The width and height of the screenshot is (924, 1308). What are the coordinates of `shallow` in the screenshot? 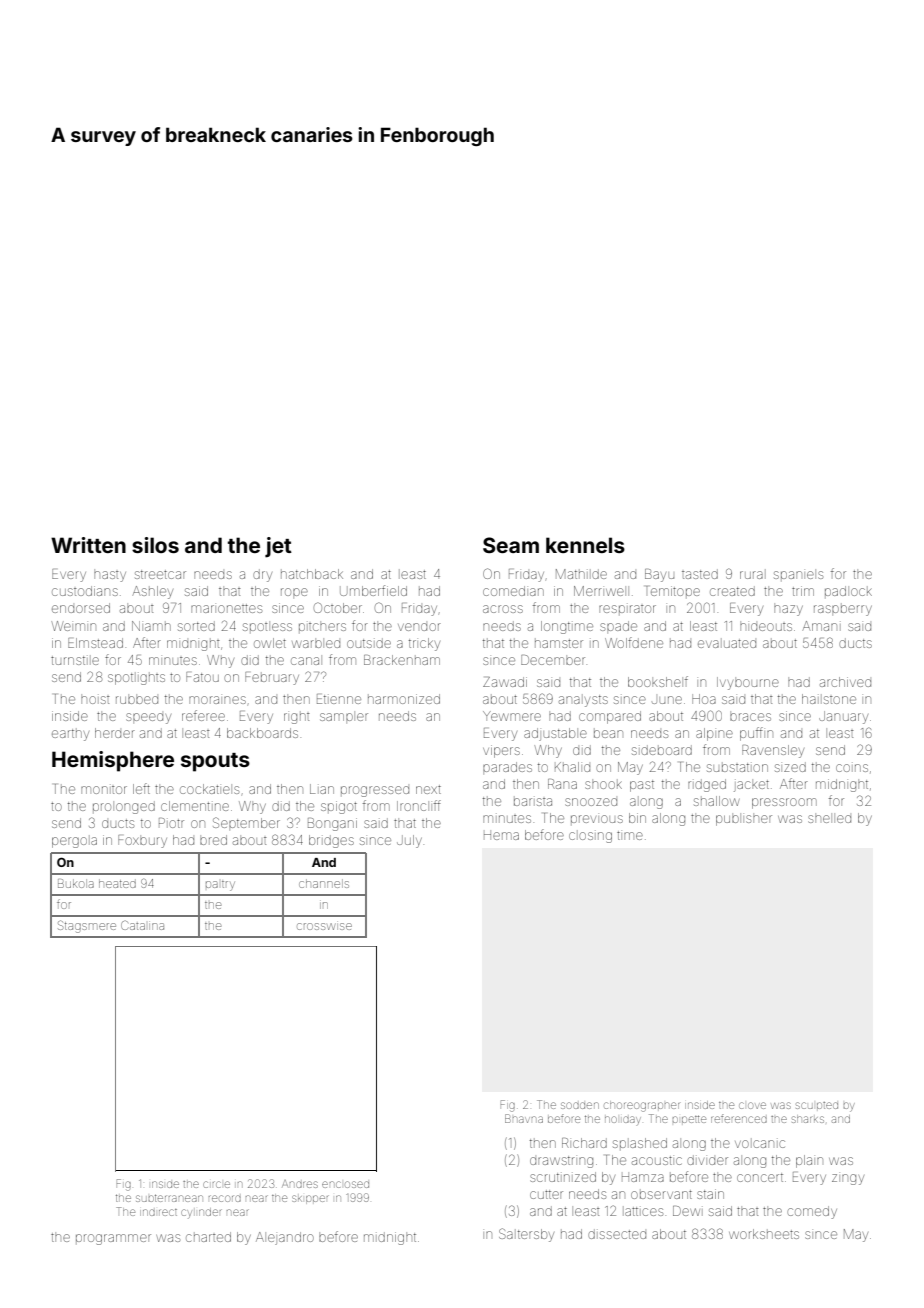 It's located at (716, 801).
